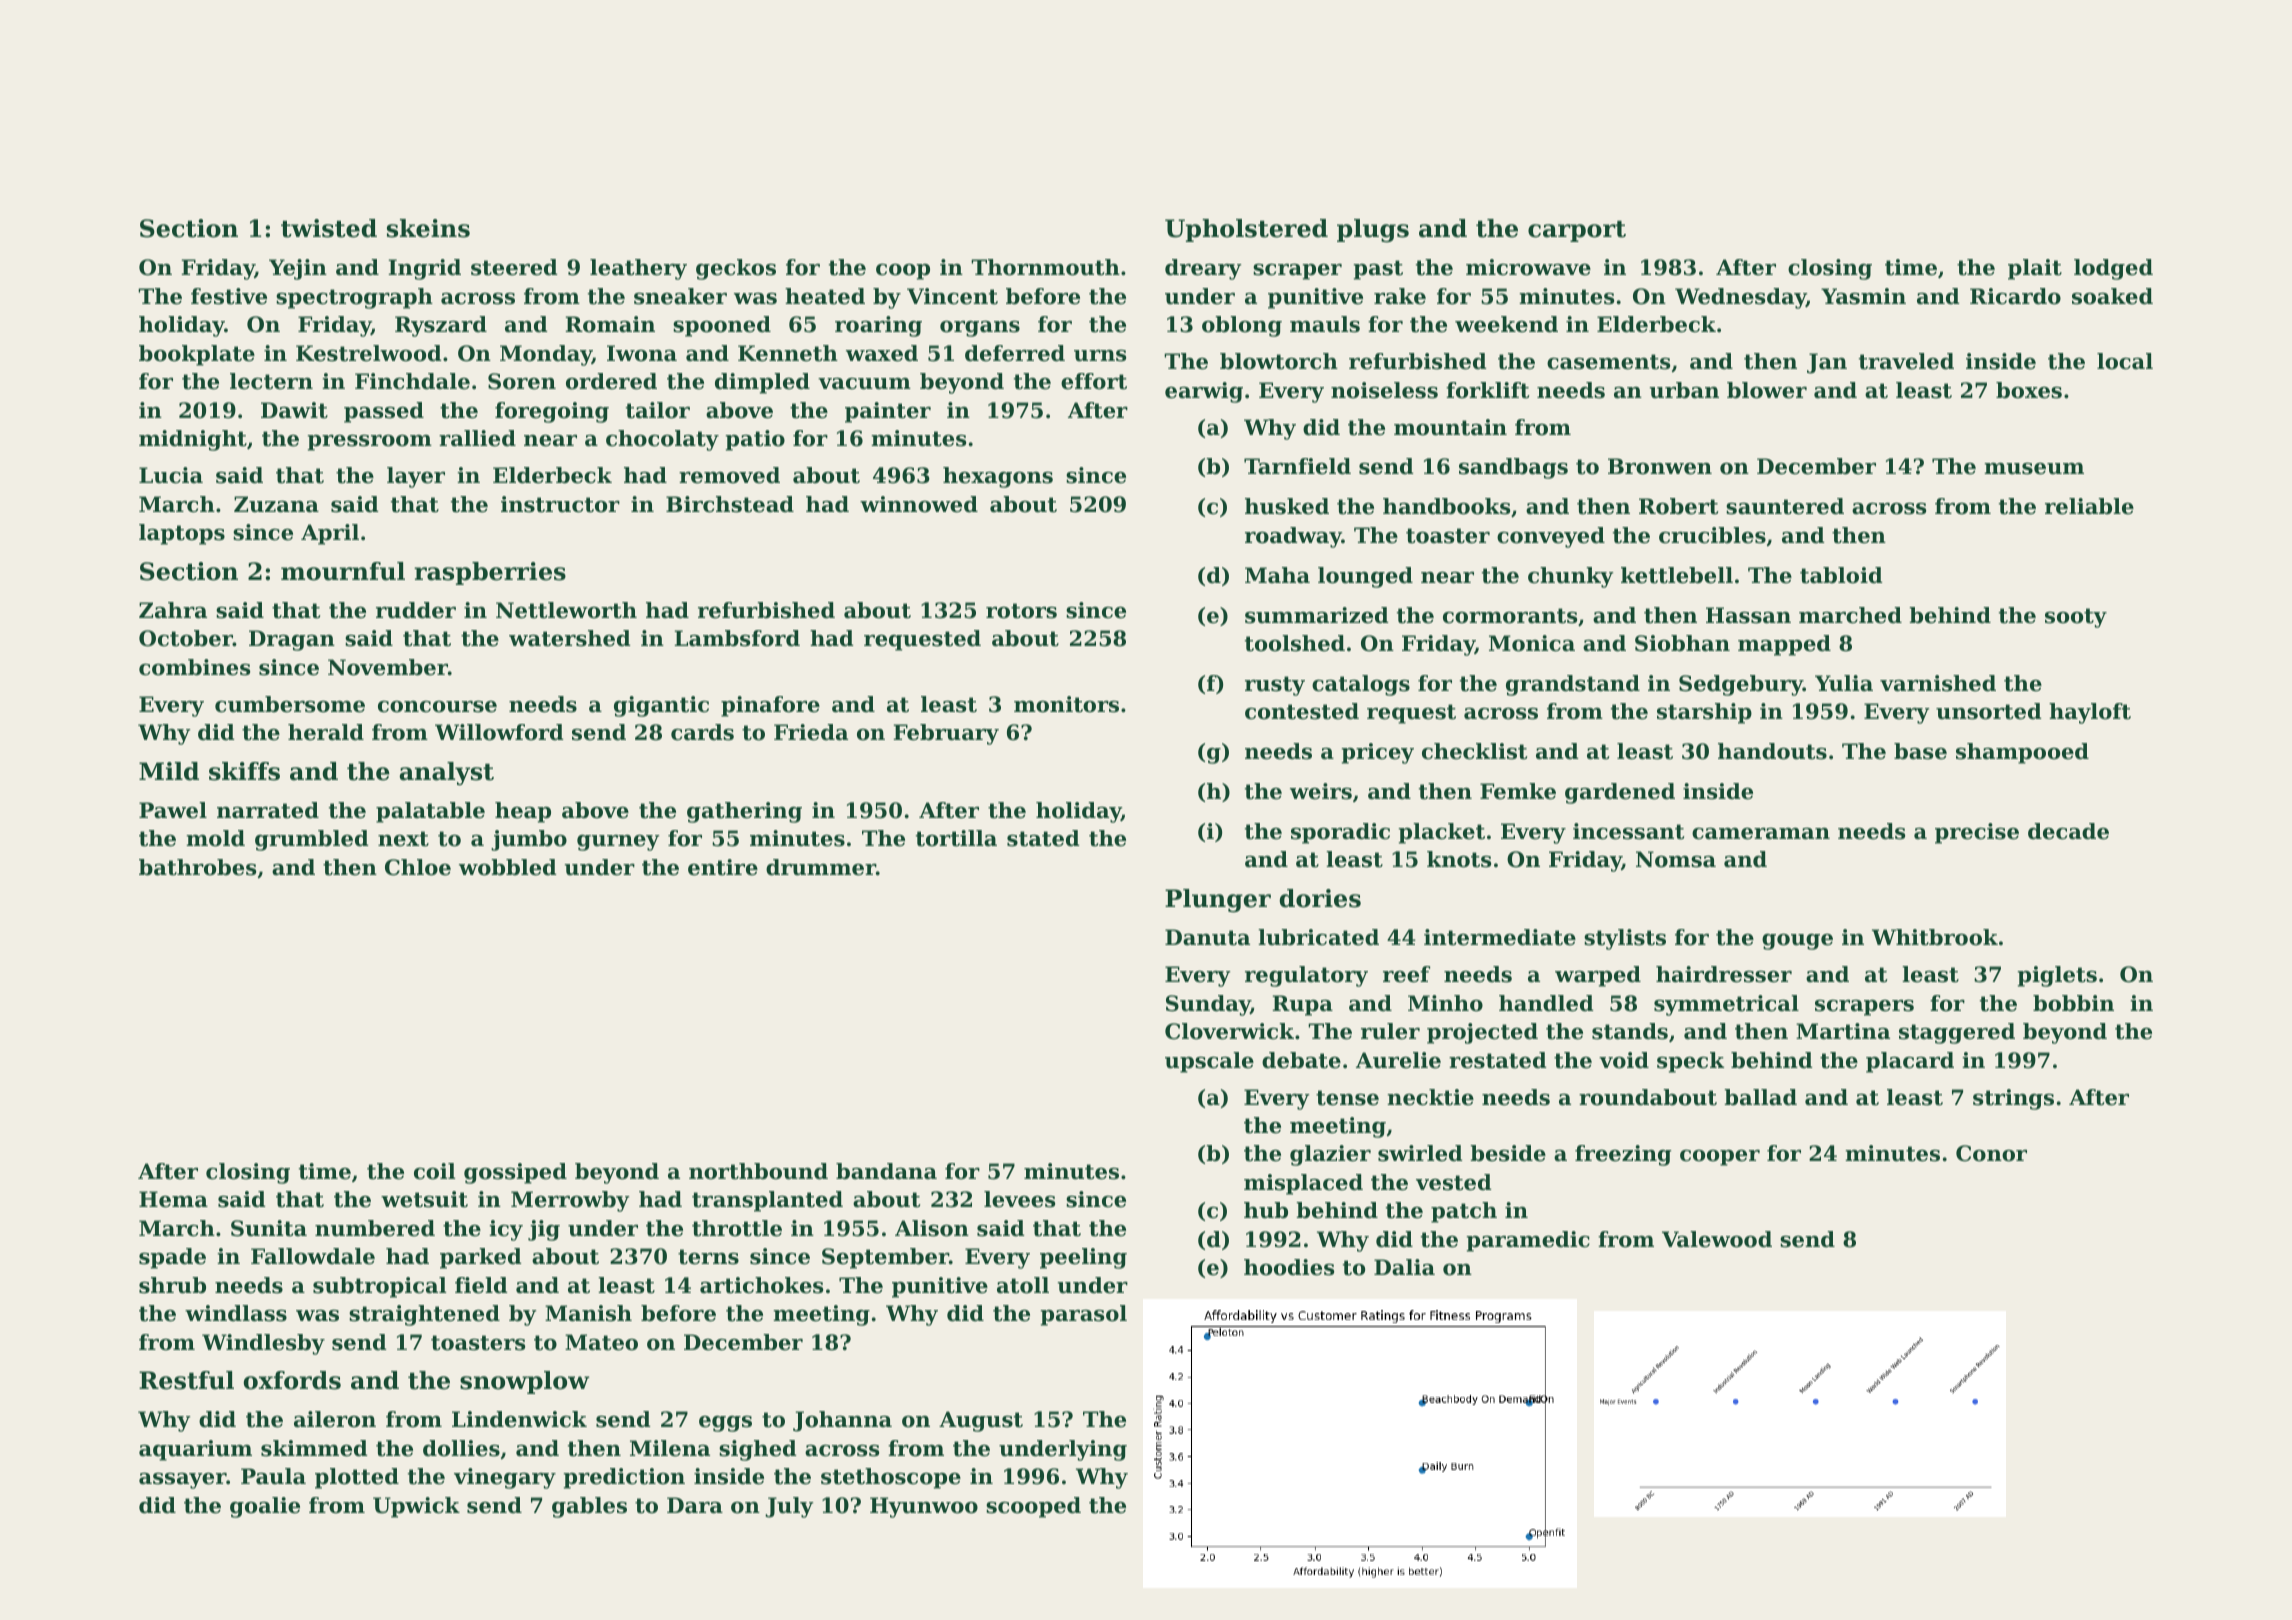 Image resolution: width=2292 pixels, height=1620 pixels. I want to click on Maha, so click(1277, 575).
